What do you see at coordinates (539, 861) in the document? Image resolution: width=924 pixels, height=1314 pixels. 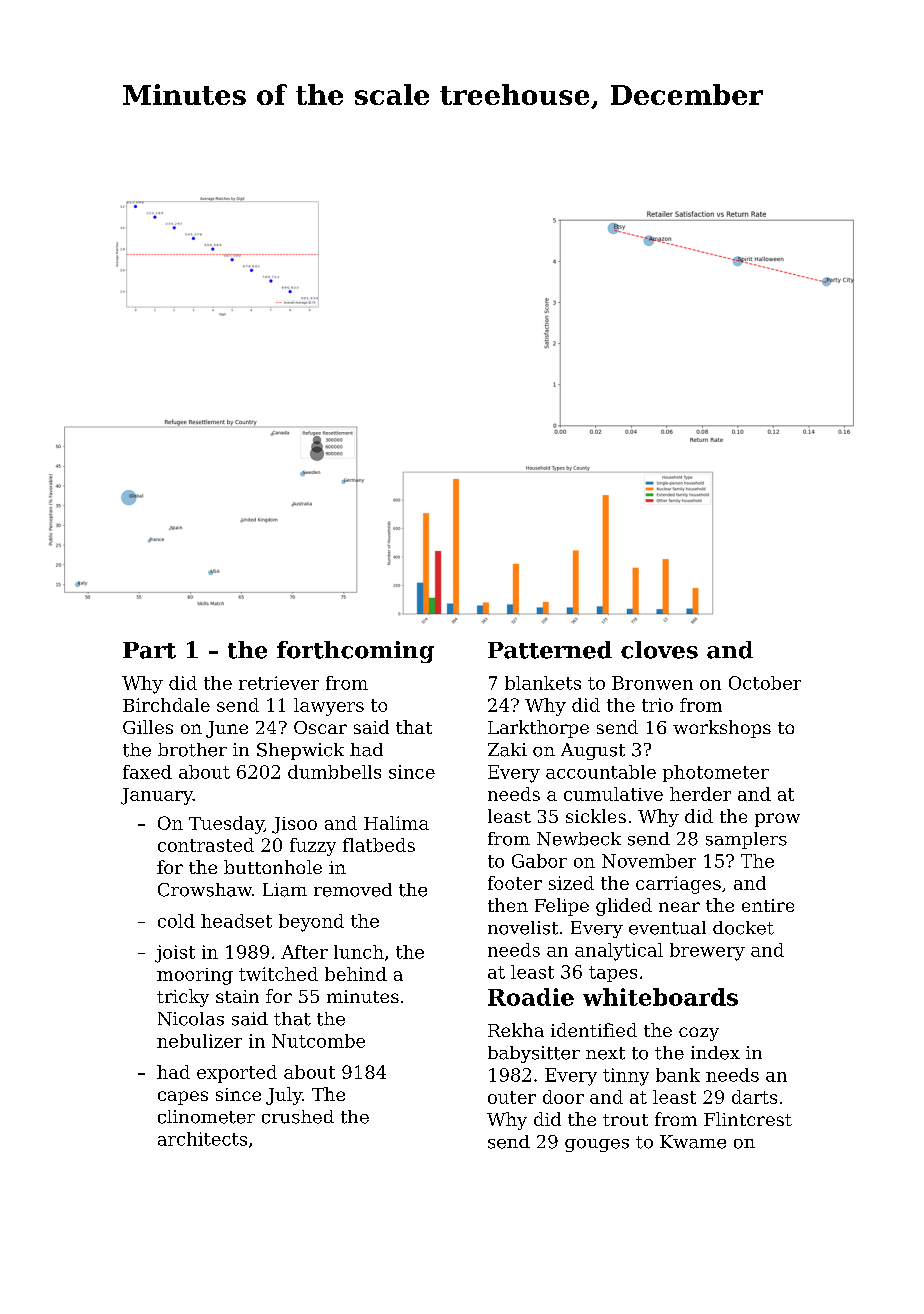 I see `Gabor` at bounding box center [539, 861].
